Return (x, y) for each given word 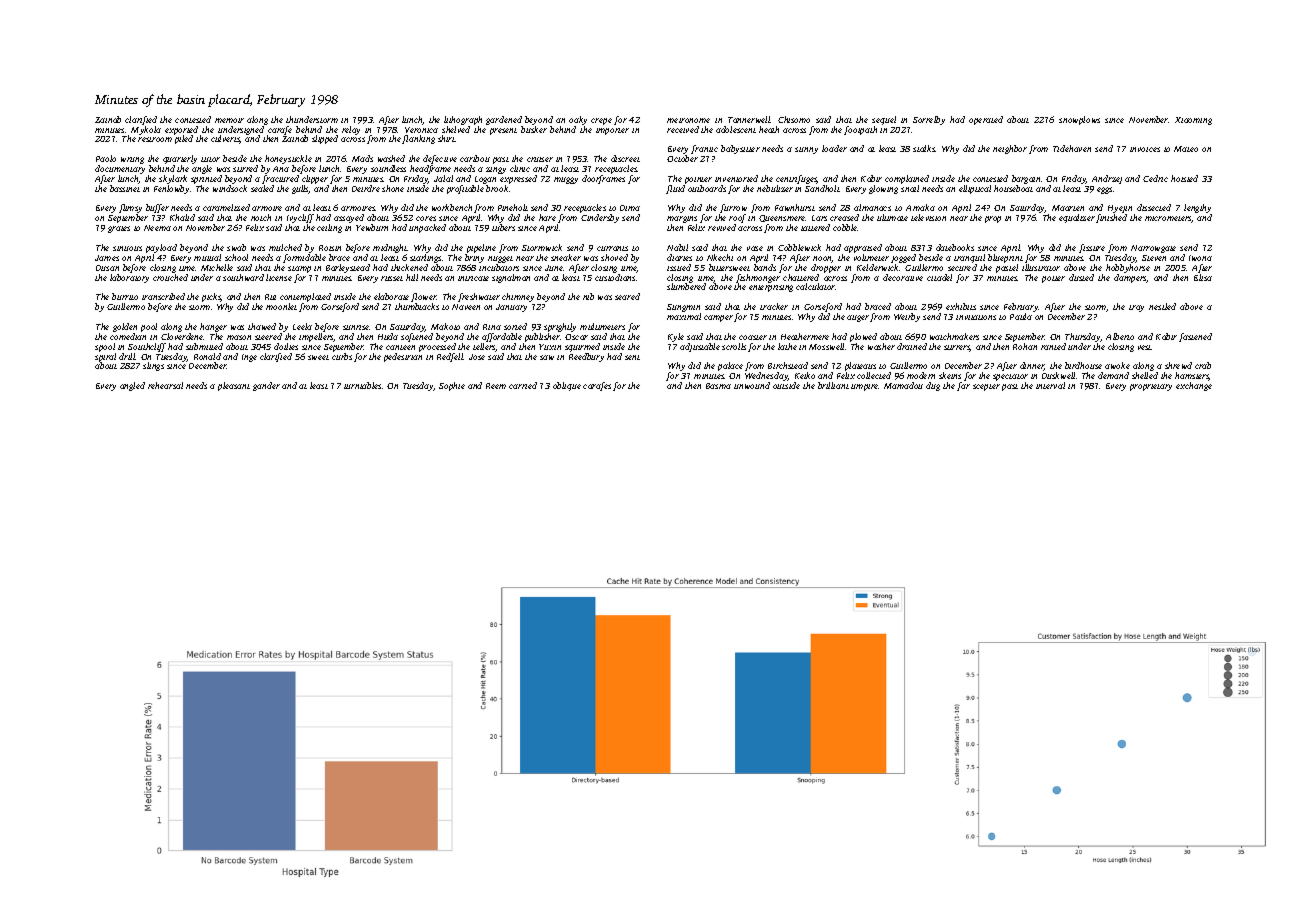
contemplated (305, 297)
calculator (816, 286)
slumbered (686, 287)
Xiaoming (1193, 121)
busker (534, 129)
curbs (342, 356)
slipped (325, 139)
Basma (718, 386)
